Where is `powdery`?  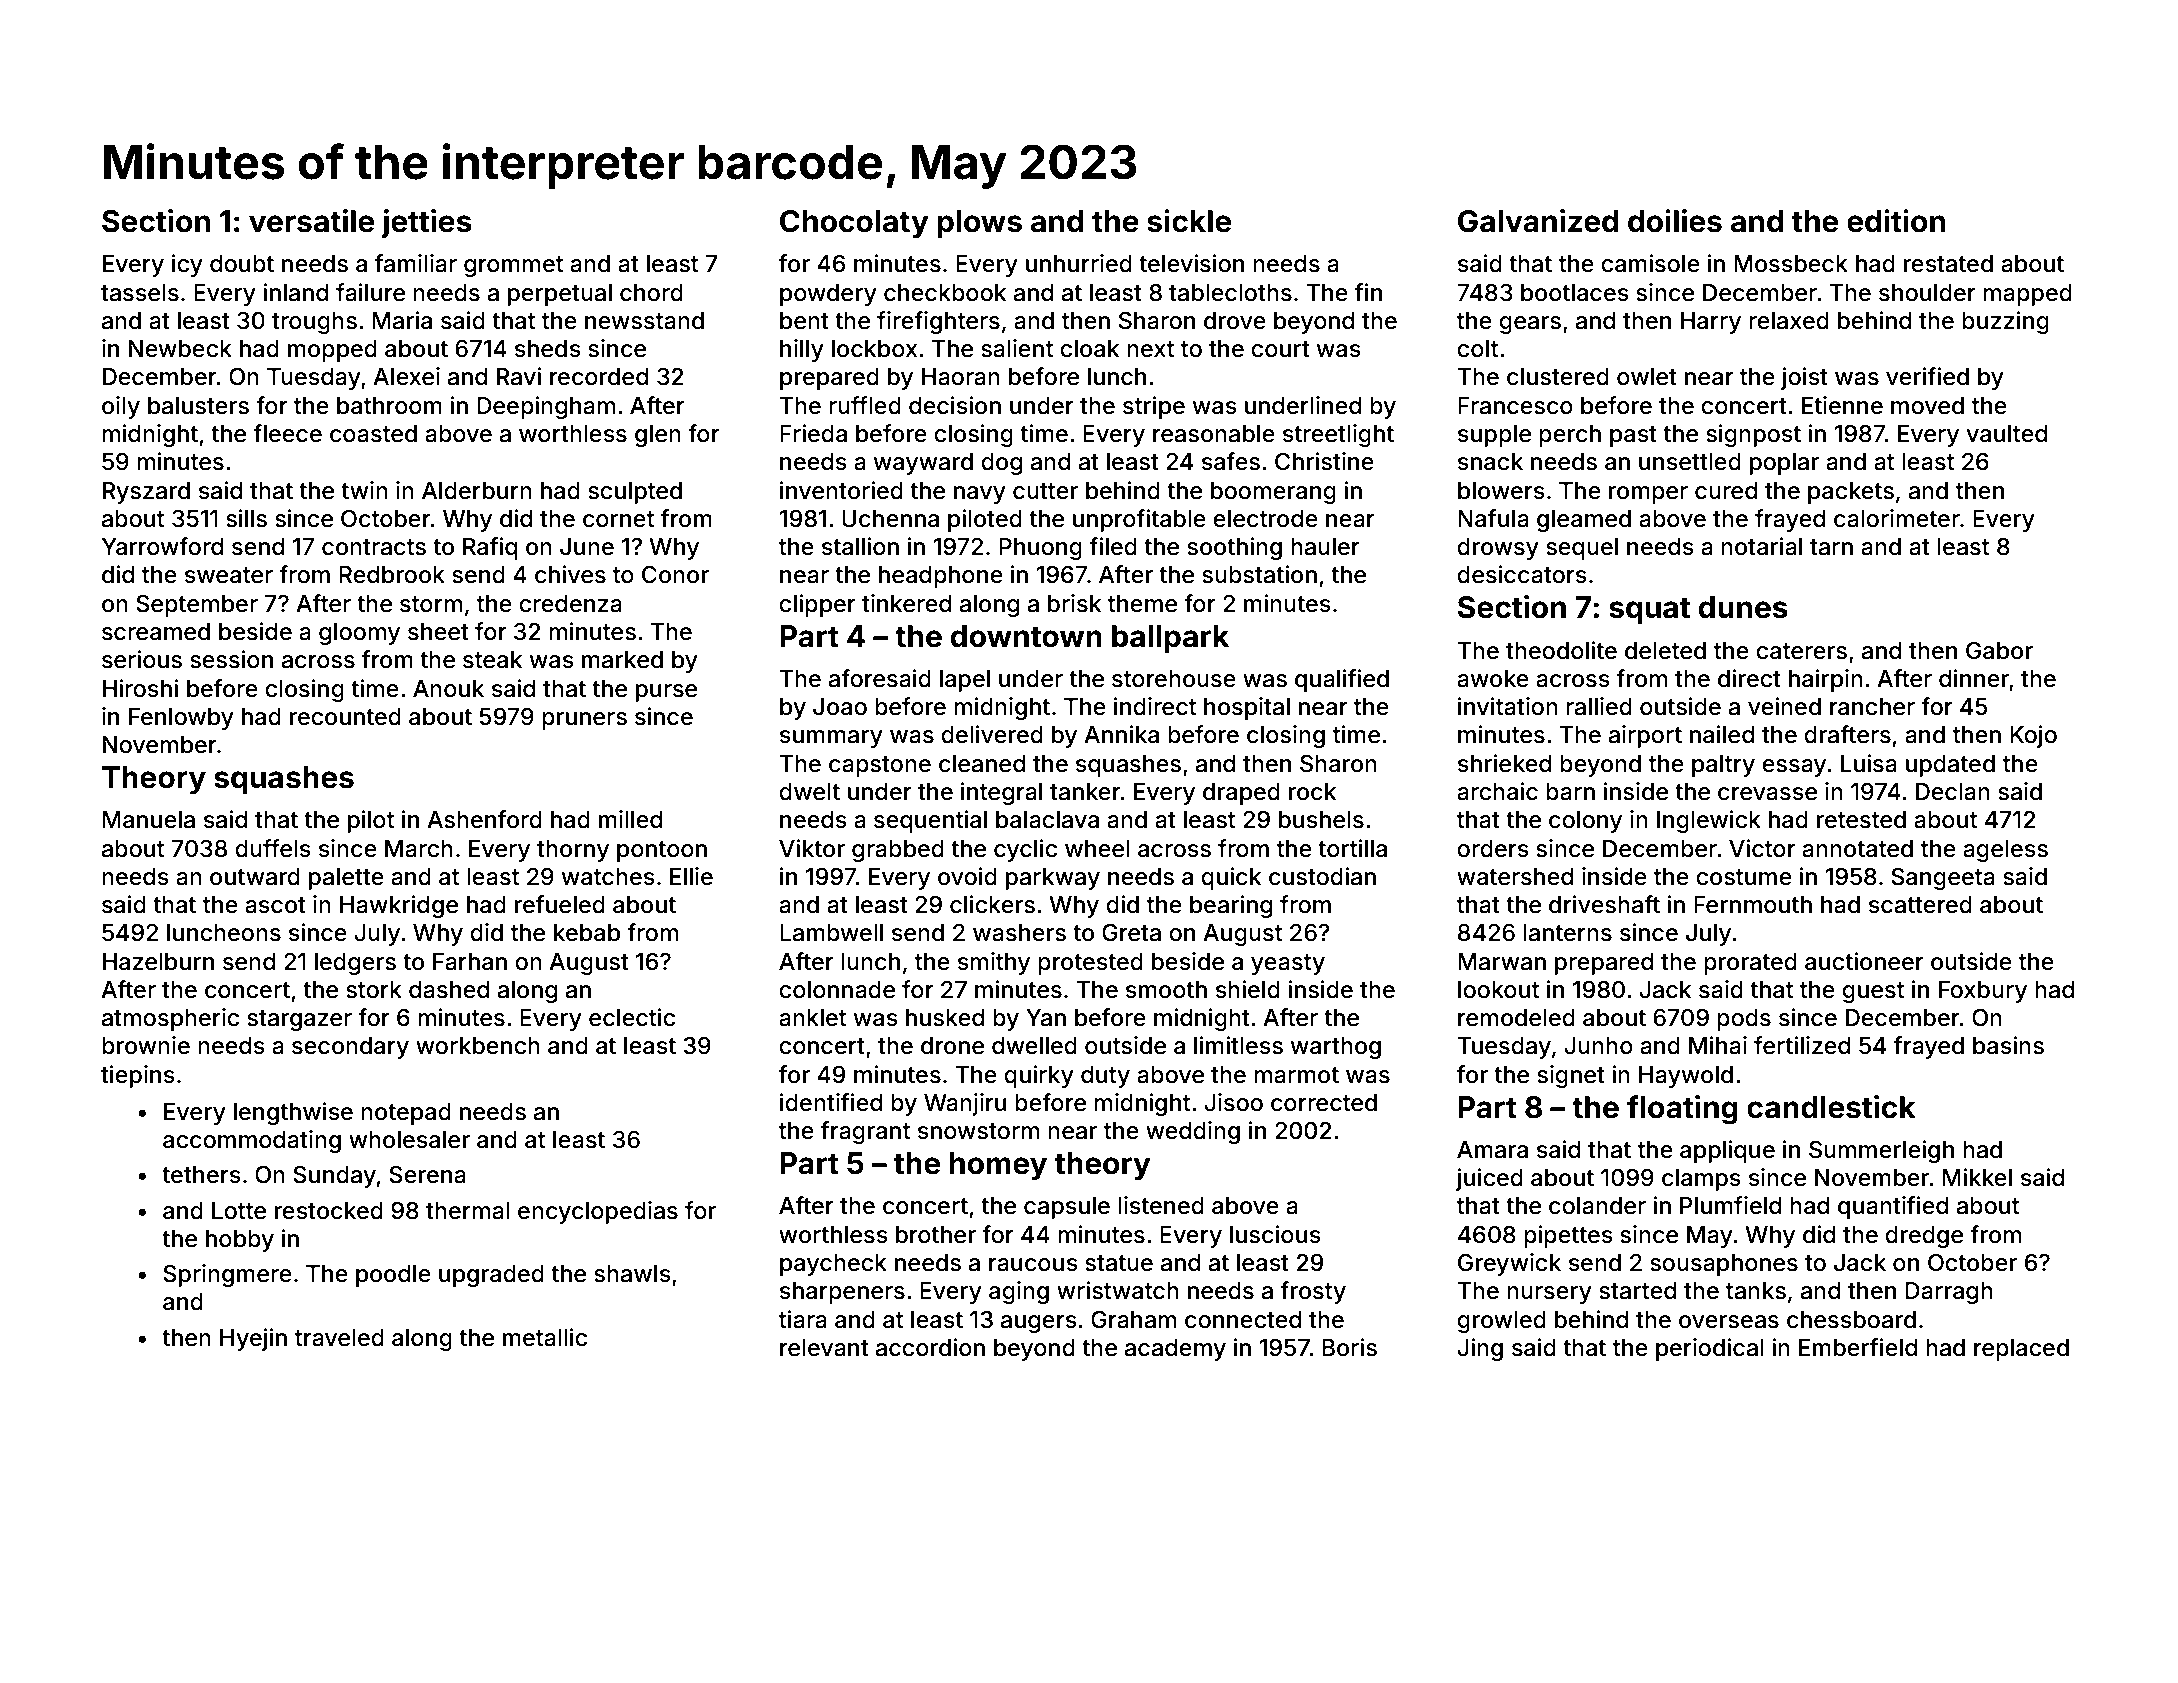
powdery is located at coordinates (828, 295).
